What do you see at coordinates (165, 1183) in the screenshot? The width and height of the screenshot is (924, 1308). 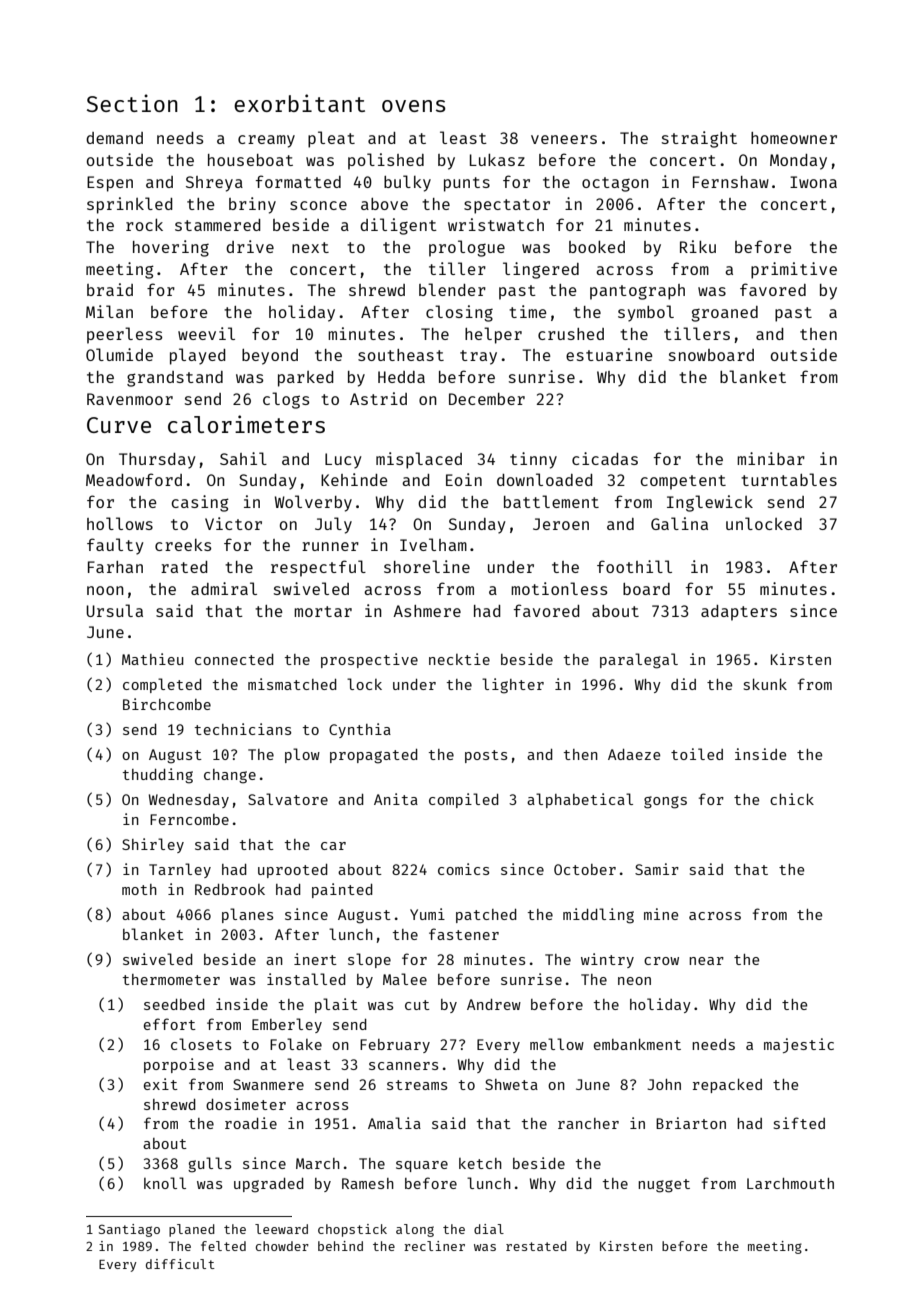 I see `knoll` at bounding box center [165, 1183].
